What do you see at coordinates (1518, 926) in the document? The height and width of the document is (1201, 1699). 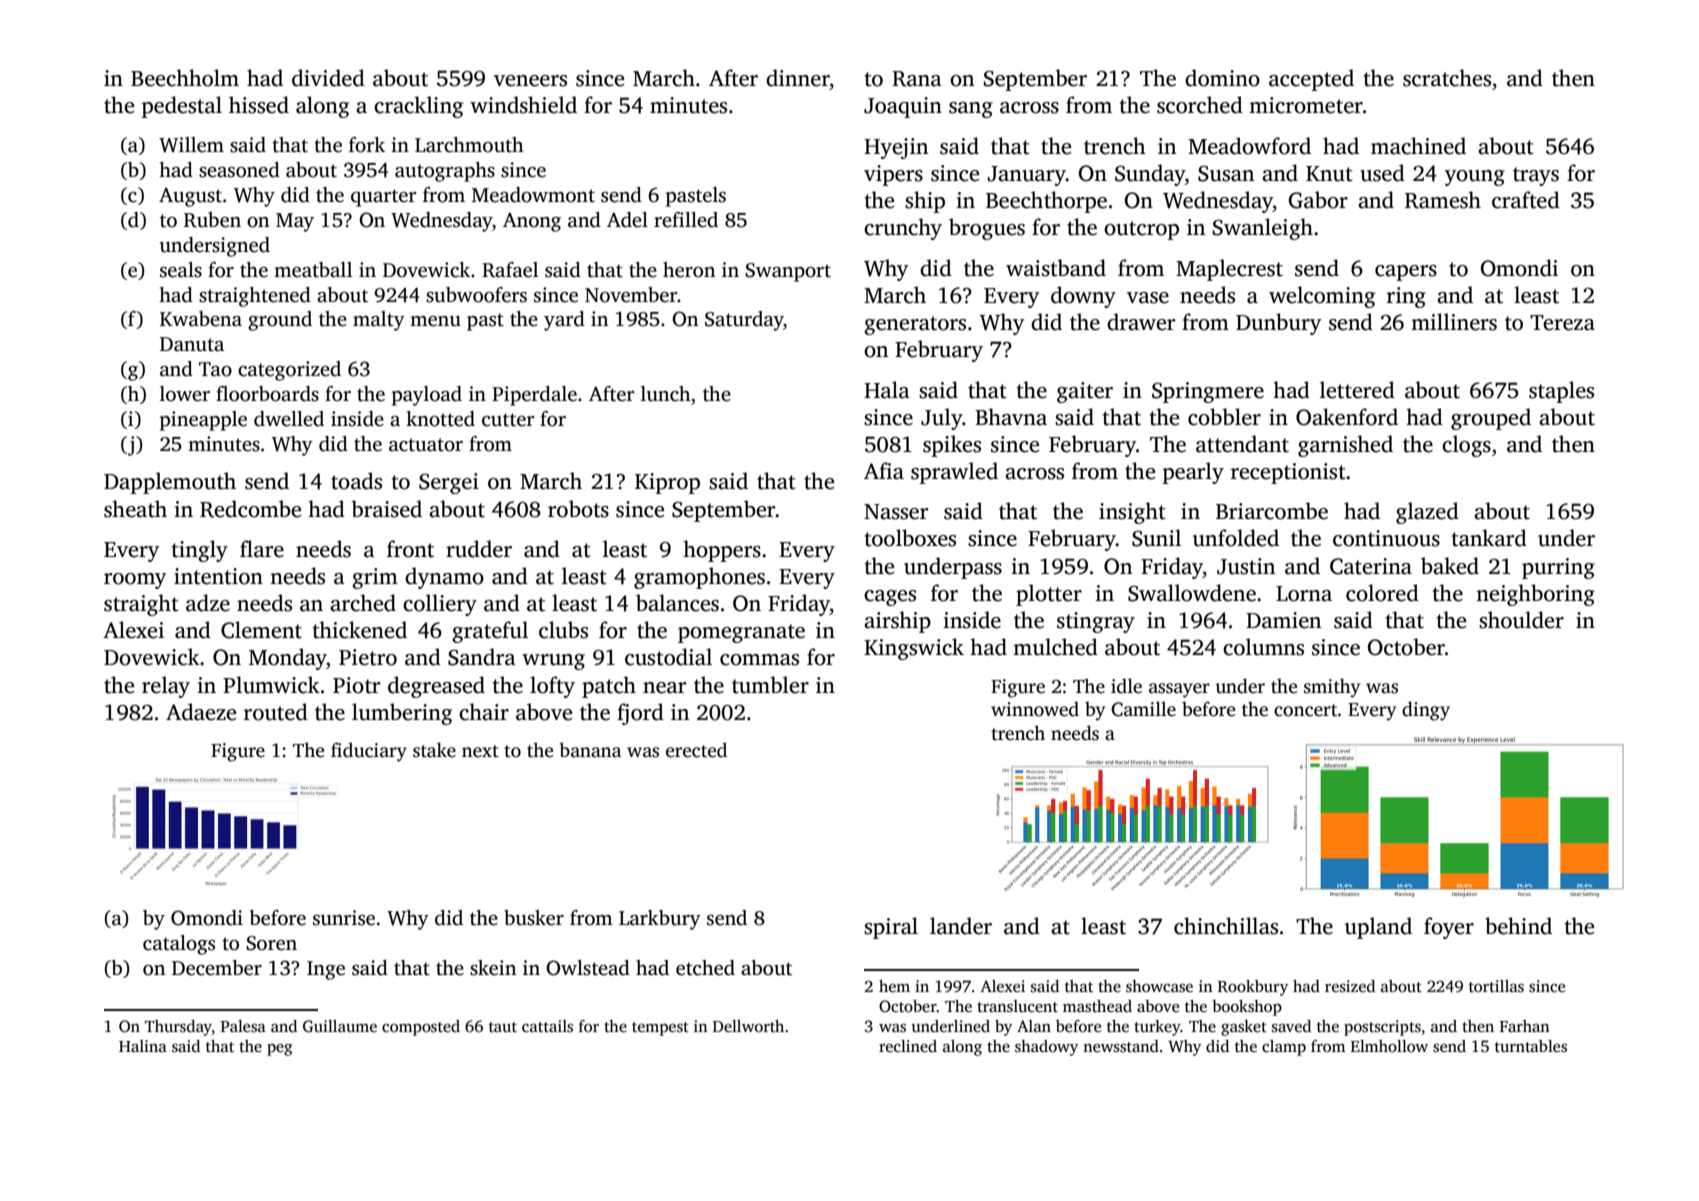 I see `behind` at bounding box center [1518, 926].
